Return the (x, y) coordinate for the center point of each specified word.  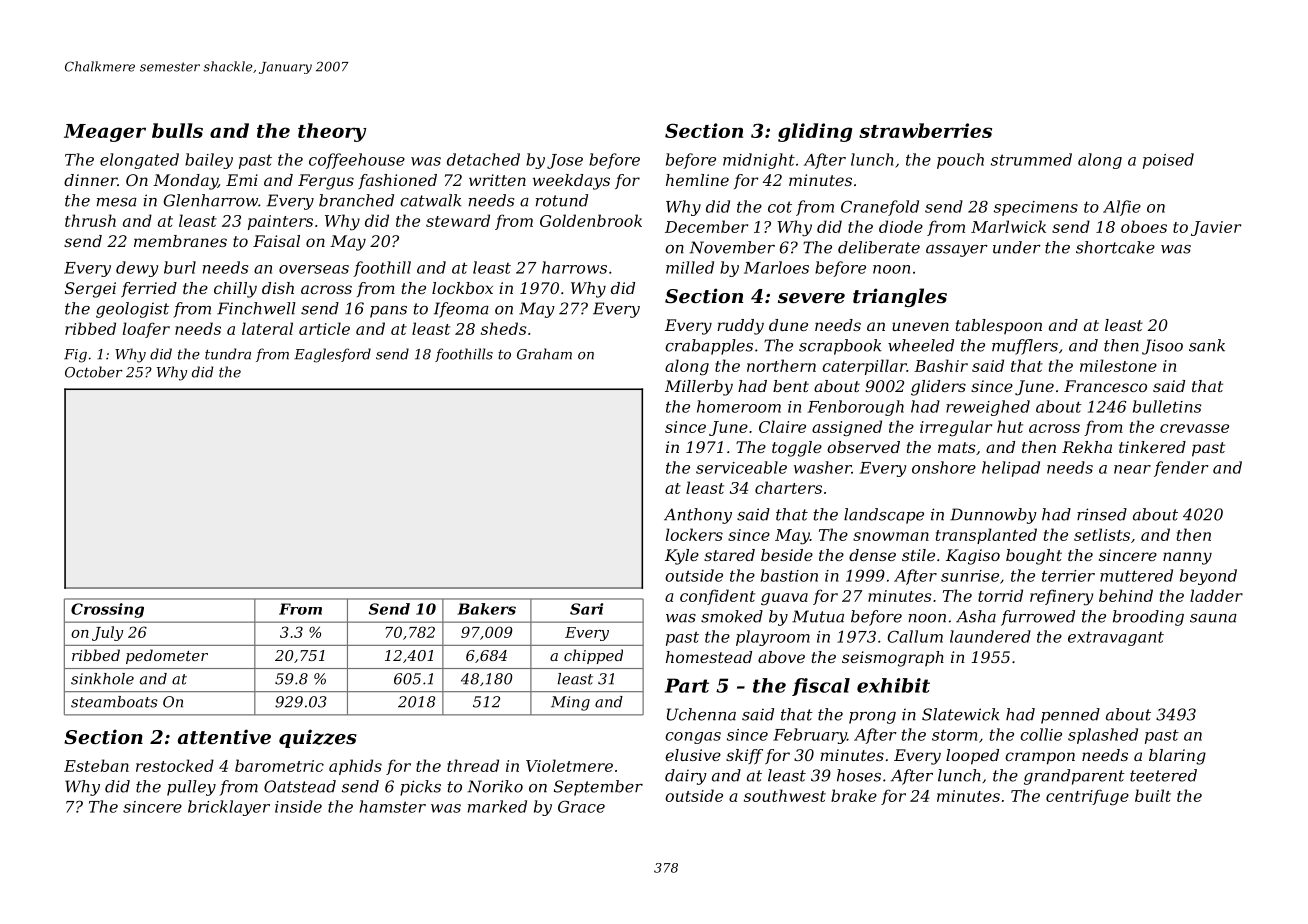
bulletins (1167, 406)
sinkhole (102, 679)
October (94, 372)
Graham (544, 354)
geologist (132, 310)
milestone (1118, 365)
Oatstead (300, 786)
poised (1168, 161)
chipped (593, 656)
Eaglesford (332, 355)
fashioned (397, 181)
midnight (759, 161)
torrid (1000, 595)
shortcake (1115, 247)
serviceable (741, 467)
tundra (228, 354)
